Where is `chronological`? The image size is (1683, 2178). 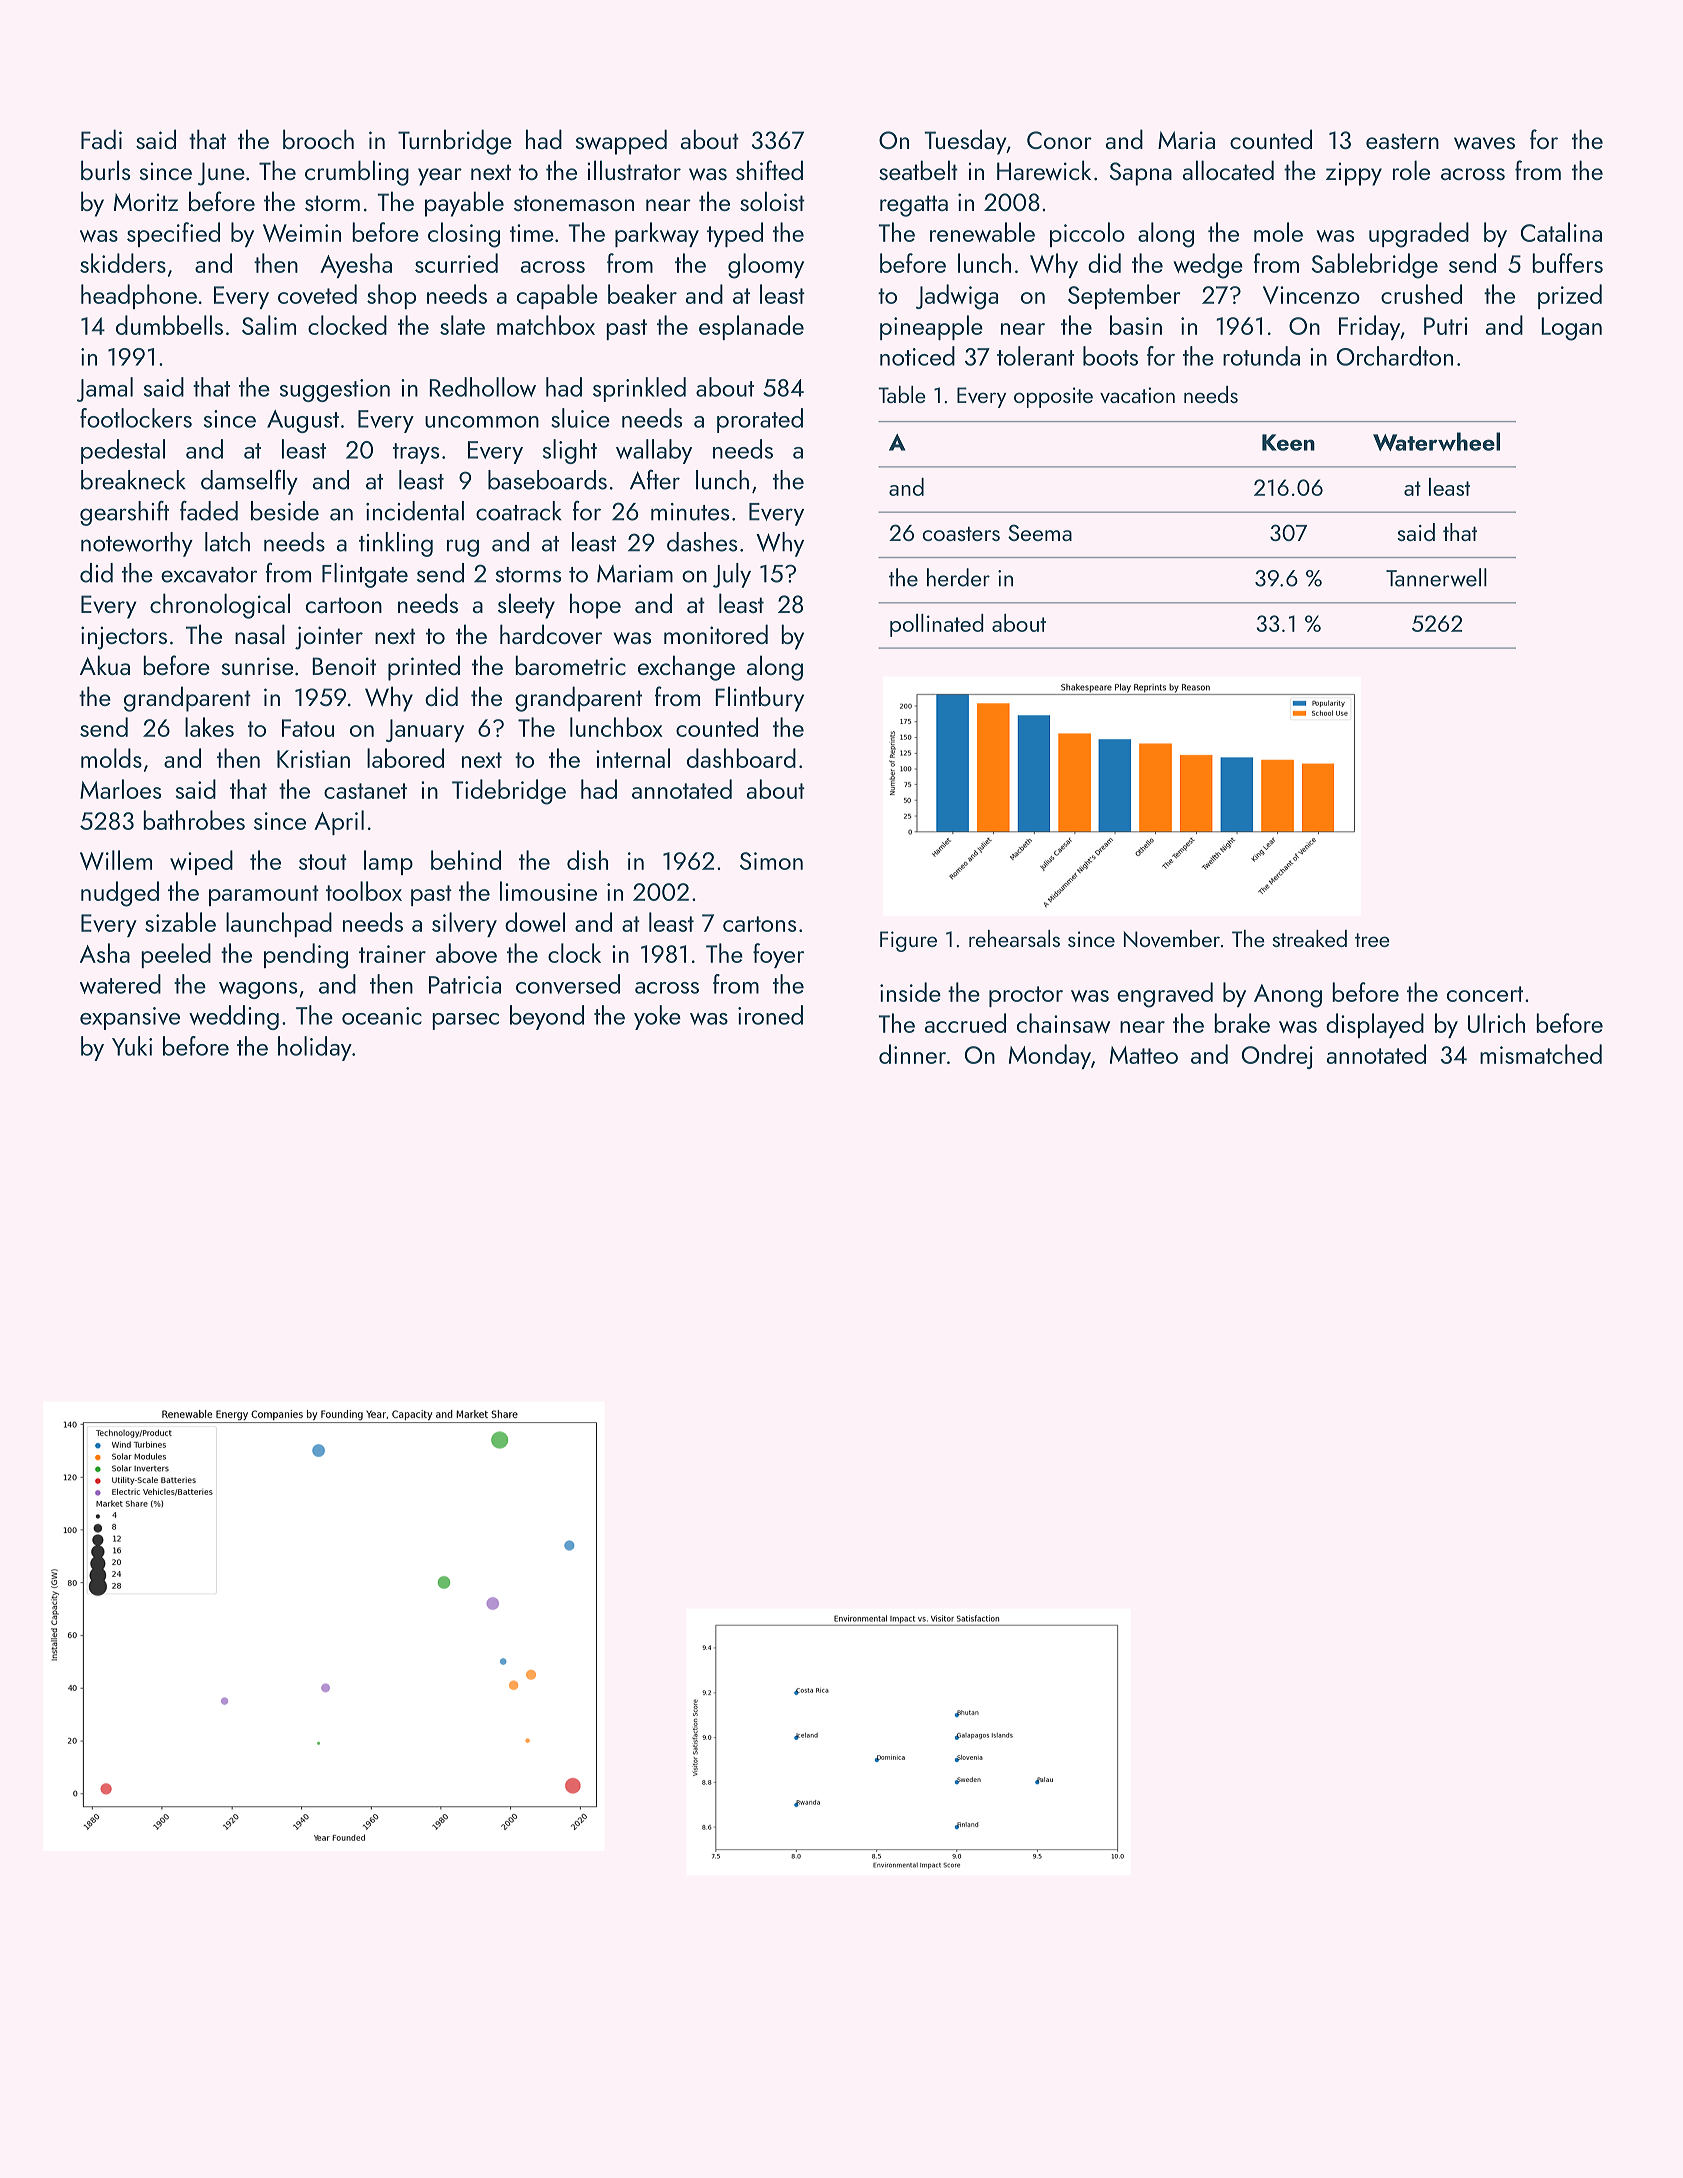
chronological is located at coordinates (220, 606).
